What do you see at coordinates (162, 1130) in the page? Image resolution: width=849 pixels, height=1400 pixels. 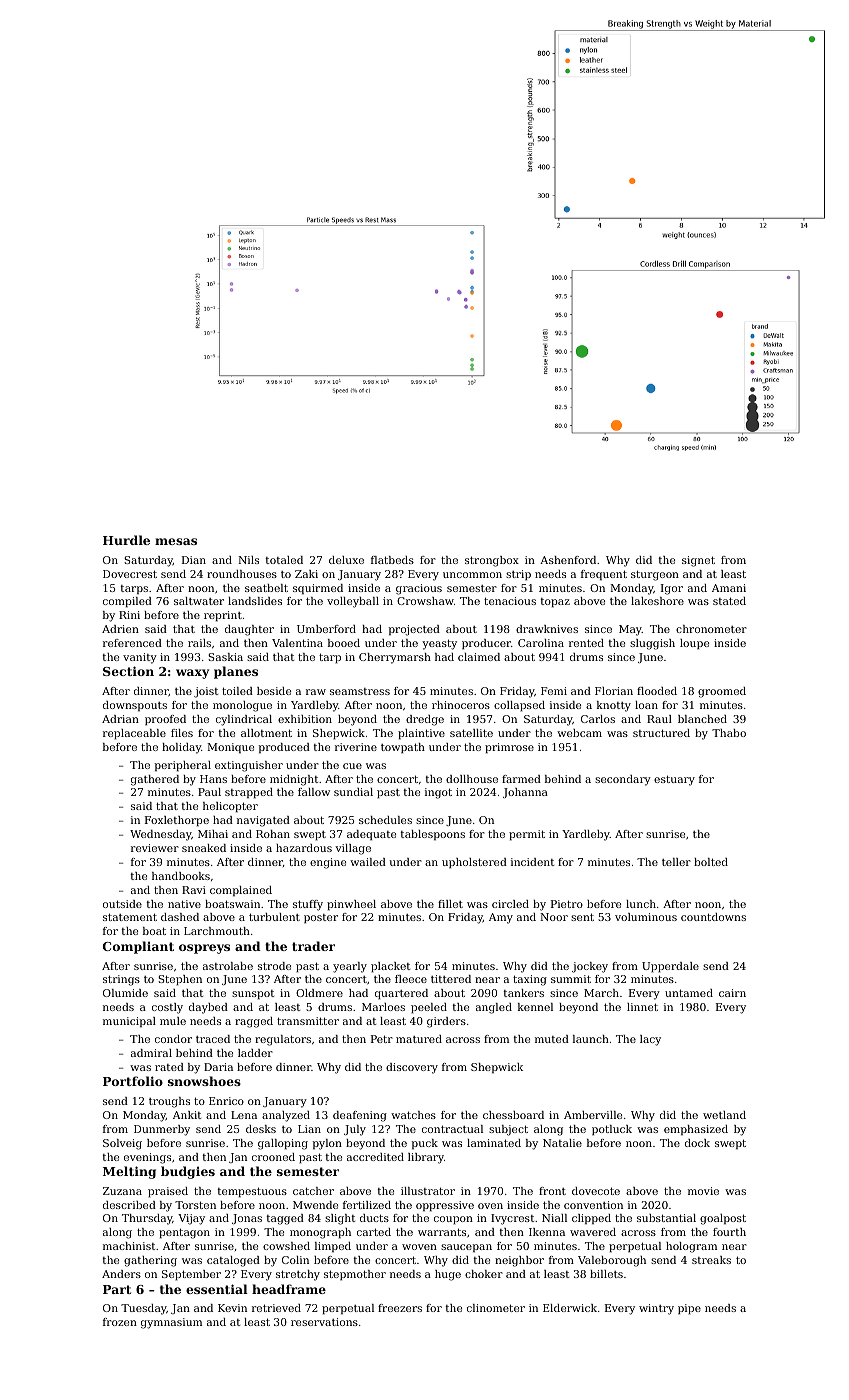 I see `Dunmerby` at bounding box center [162, 1130].
